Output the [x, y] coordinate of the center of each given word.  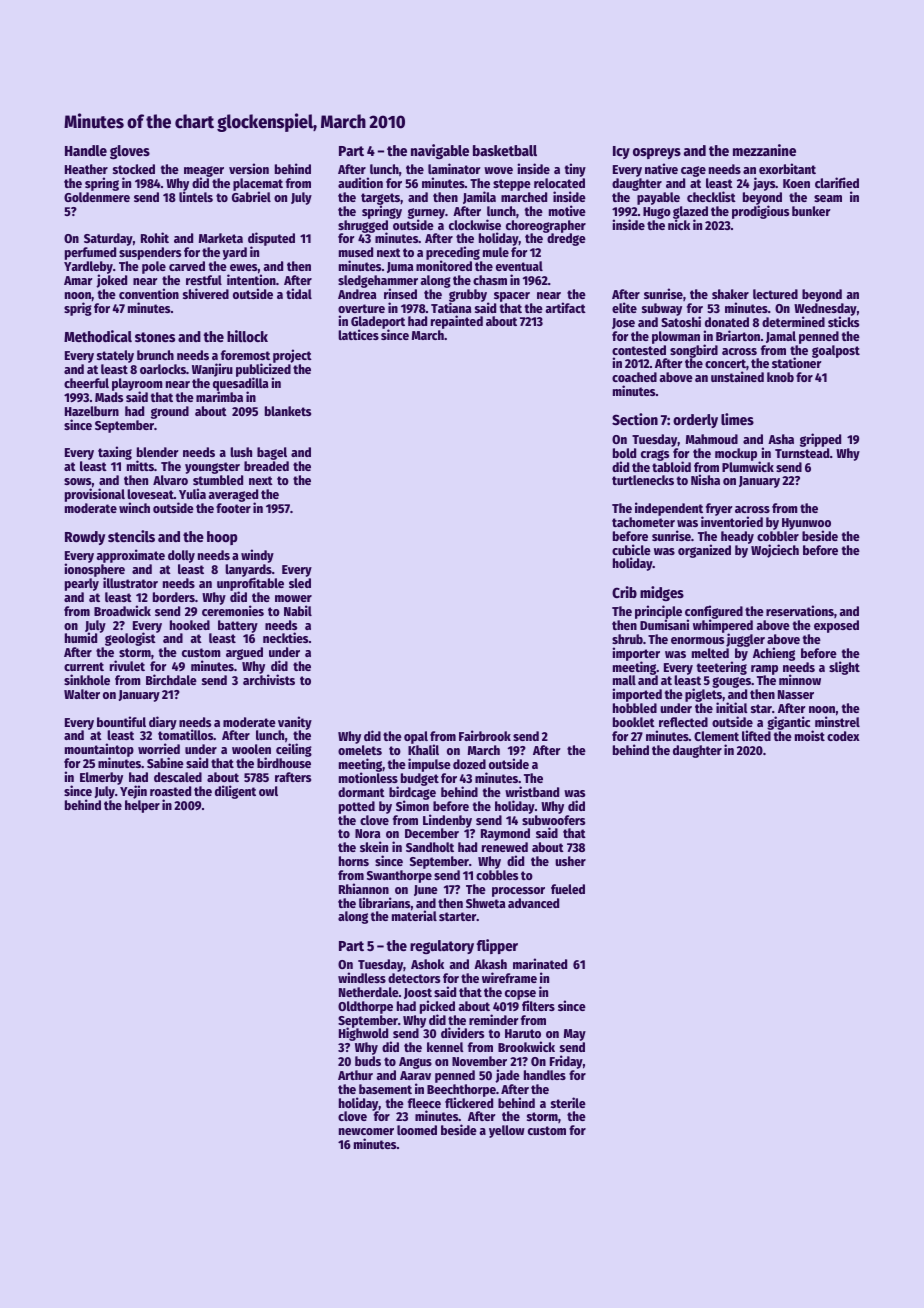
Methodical [98, 336]
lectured [775, 294]
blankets [288, 411]
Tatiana [451, 307]
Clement [716, 736]
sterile [568, 1102]
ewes [244, 267]
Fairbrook [485, 735]
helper [142, 806]
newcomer [366, 1131]
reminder [494, 1019]
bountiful [121, 721]
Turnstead [802, 453]
